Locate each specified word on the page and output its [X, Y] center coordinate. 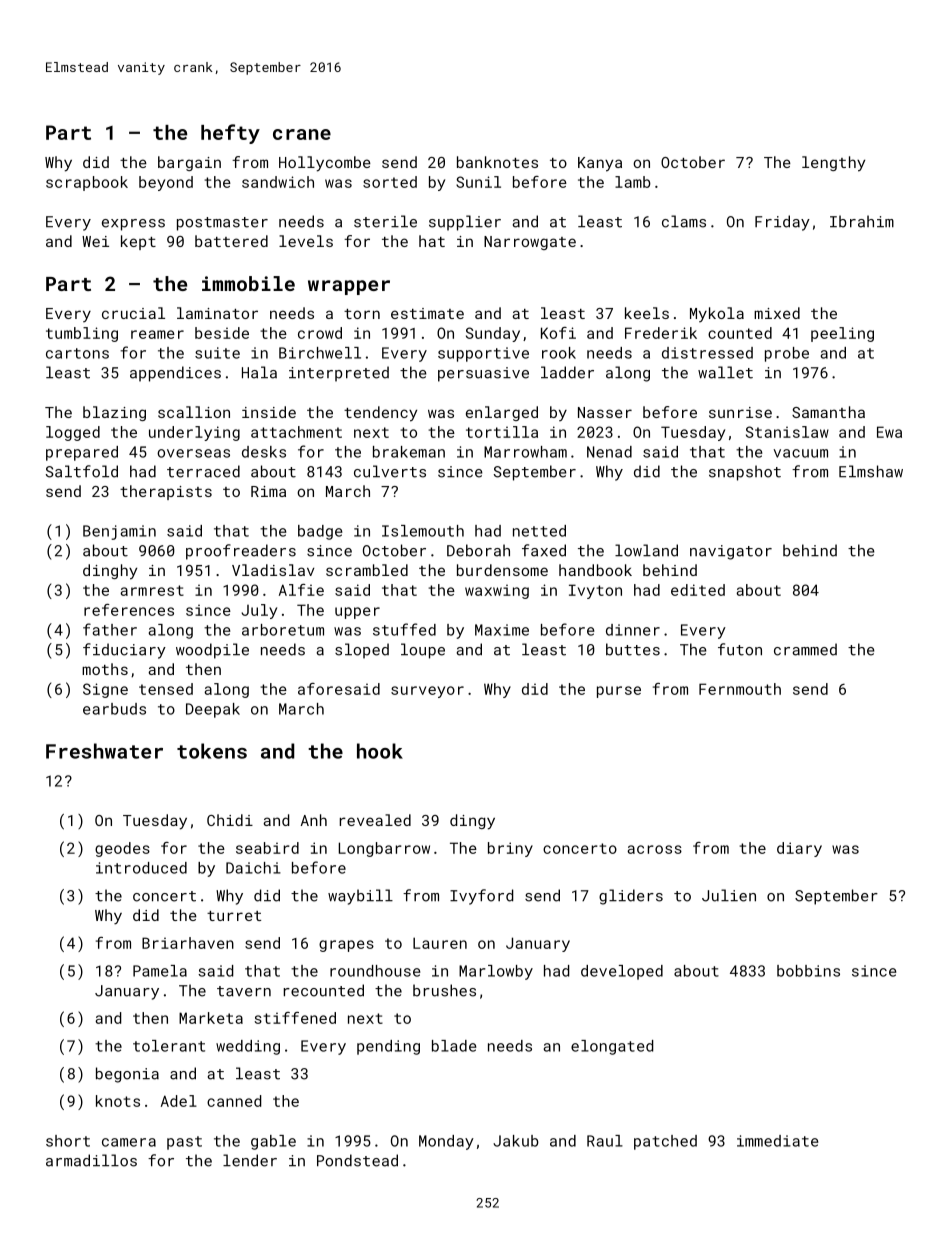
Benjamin [119, 532]
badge [320, 532]
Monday [446, 1142]
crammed [805, 649]
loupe [423, 651]
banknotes [497, 162]
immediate [777, 1141]
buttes [633, 649]
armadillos [91, 1160]
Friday [782, 223]
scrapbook [87, 183]
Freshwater [104, 751]
